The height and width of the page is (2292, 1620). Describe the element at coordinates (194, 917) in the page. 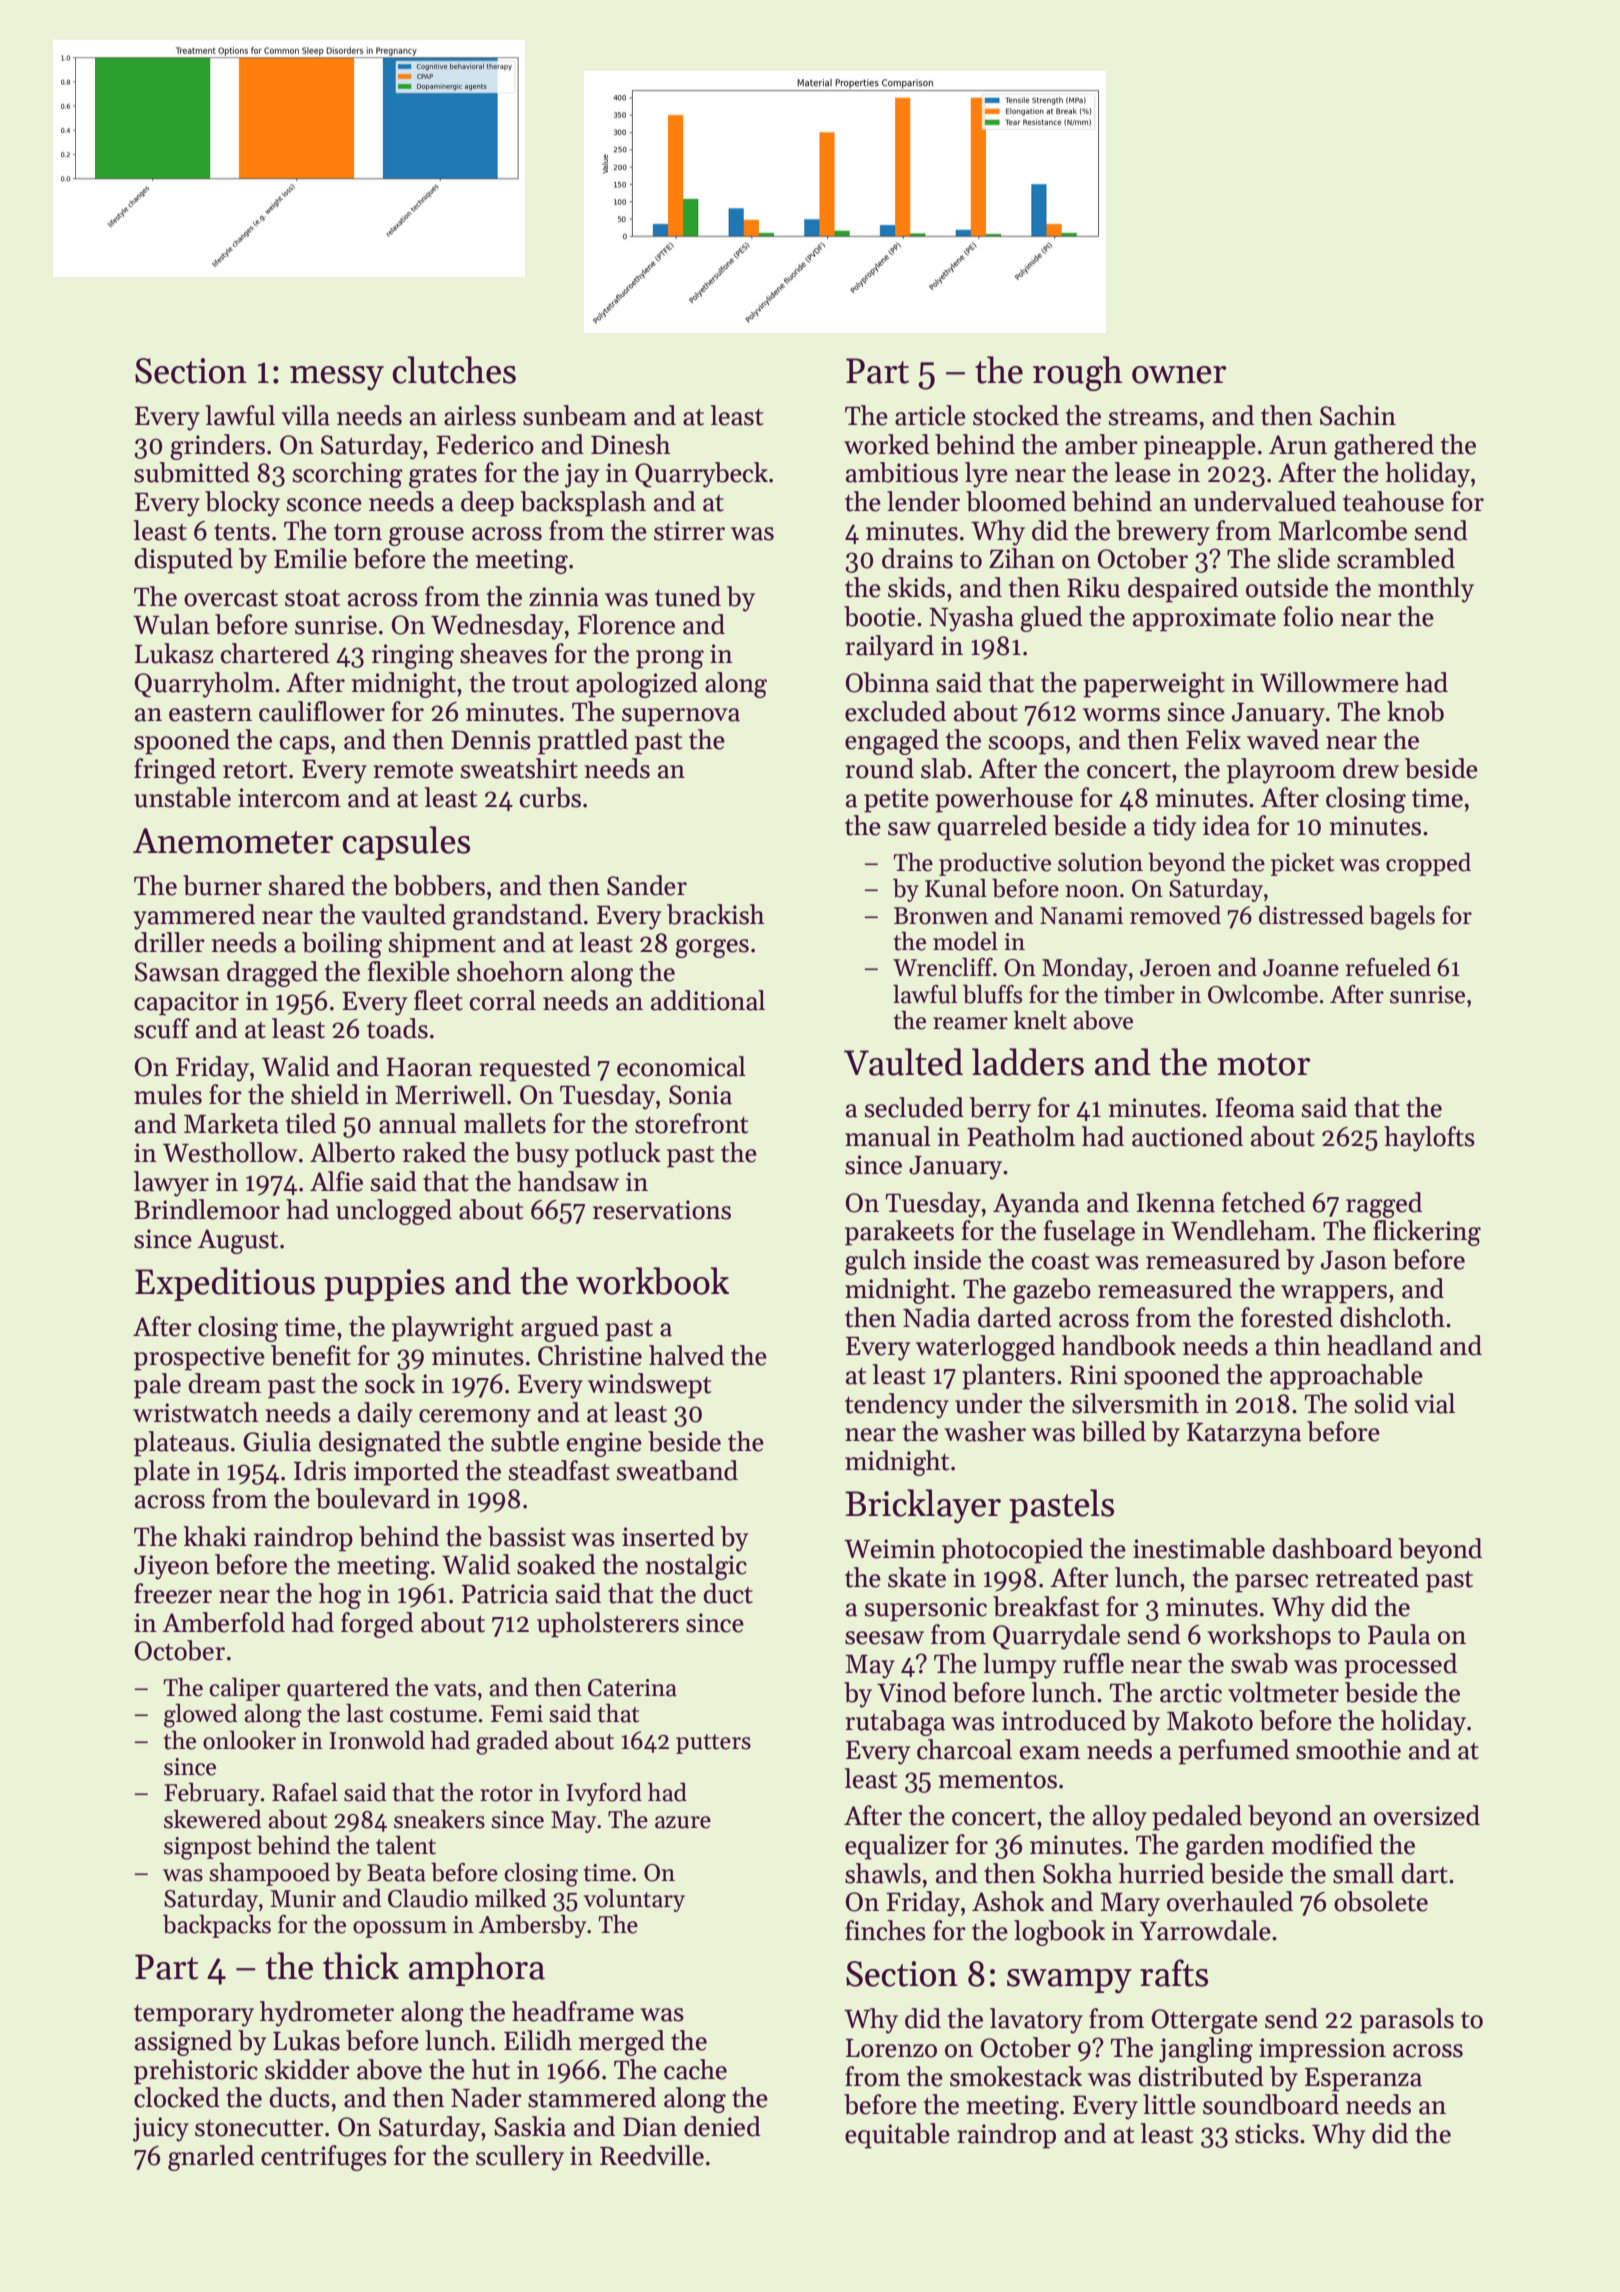

I see `yammered` at that location.
